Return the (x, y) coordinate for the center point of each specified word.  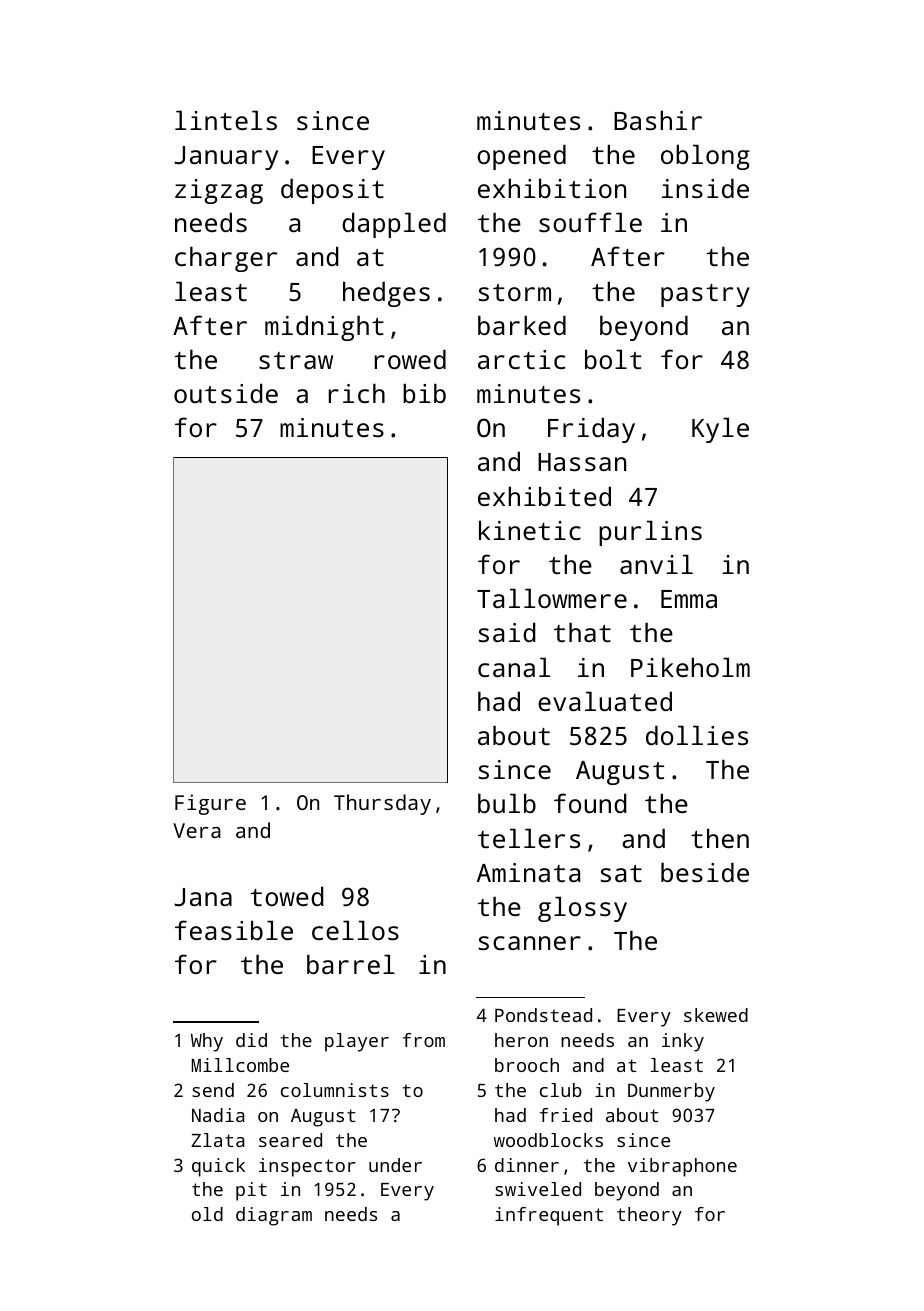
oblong (705, 157)
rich (357, 393)
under (395, 1165)
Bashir (658, 120)
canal (514, 667)
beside (705, 872)
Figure (210, 804)
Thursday (382, 804)
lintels (226, 120)
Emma (689, 599)
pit (251, 1191)
